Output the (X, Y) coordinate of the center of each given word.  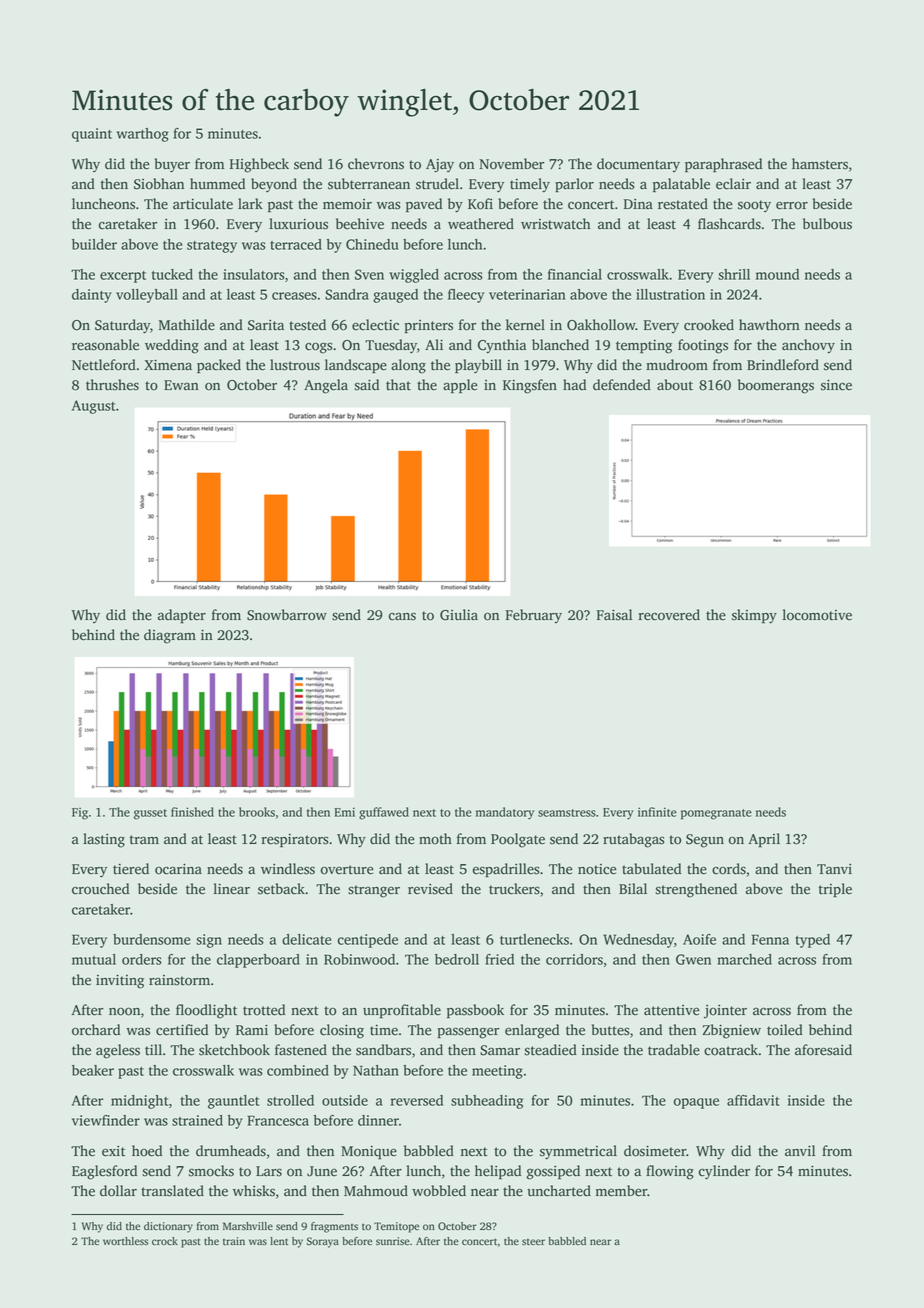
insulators (254, 274)
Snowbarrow (287, 615)
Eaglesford (104, 1172)
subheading (487, 1102)
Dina (638, 203)
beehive (360, 224)
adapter (182, 616)
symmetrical (578, 1152)
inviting (120, 981)
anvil (800, 1150)
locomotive (817, 615)
